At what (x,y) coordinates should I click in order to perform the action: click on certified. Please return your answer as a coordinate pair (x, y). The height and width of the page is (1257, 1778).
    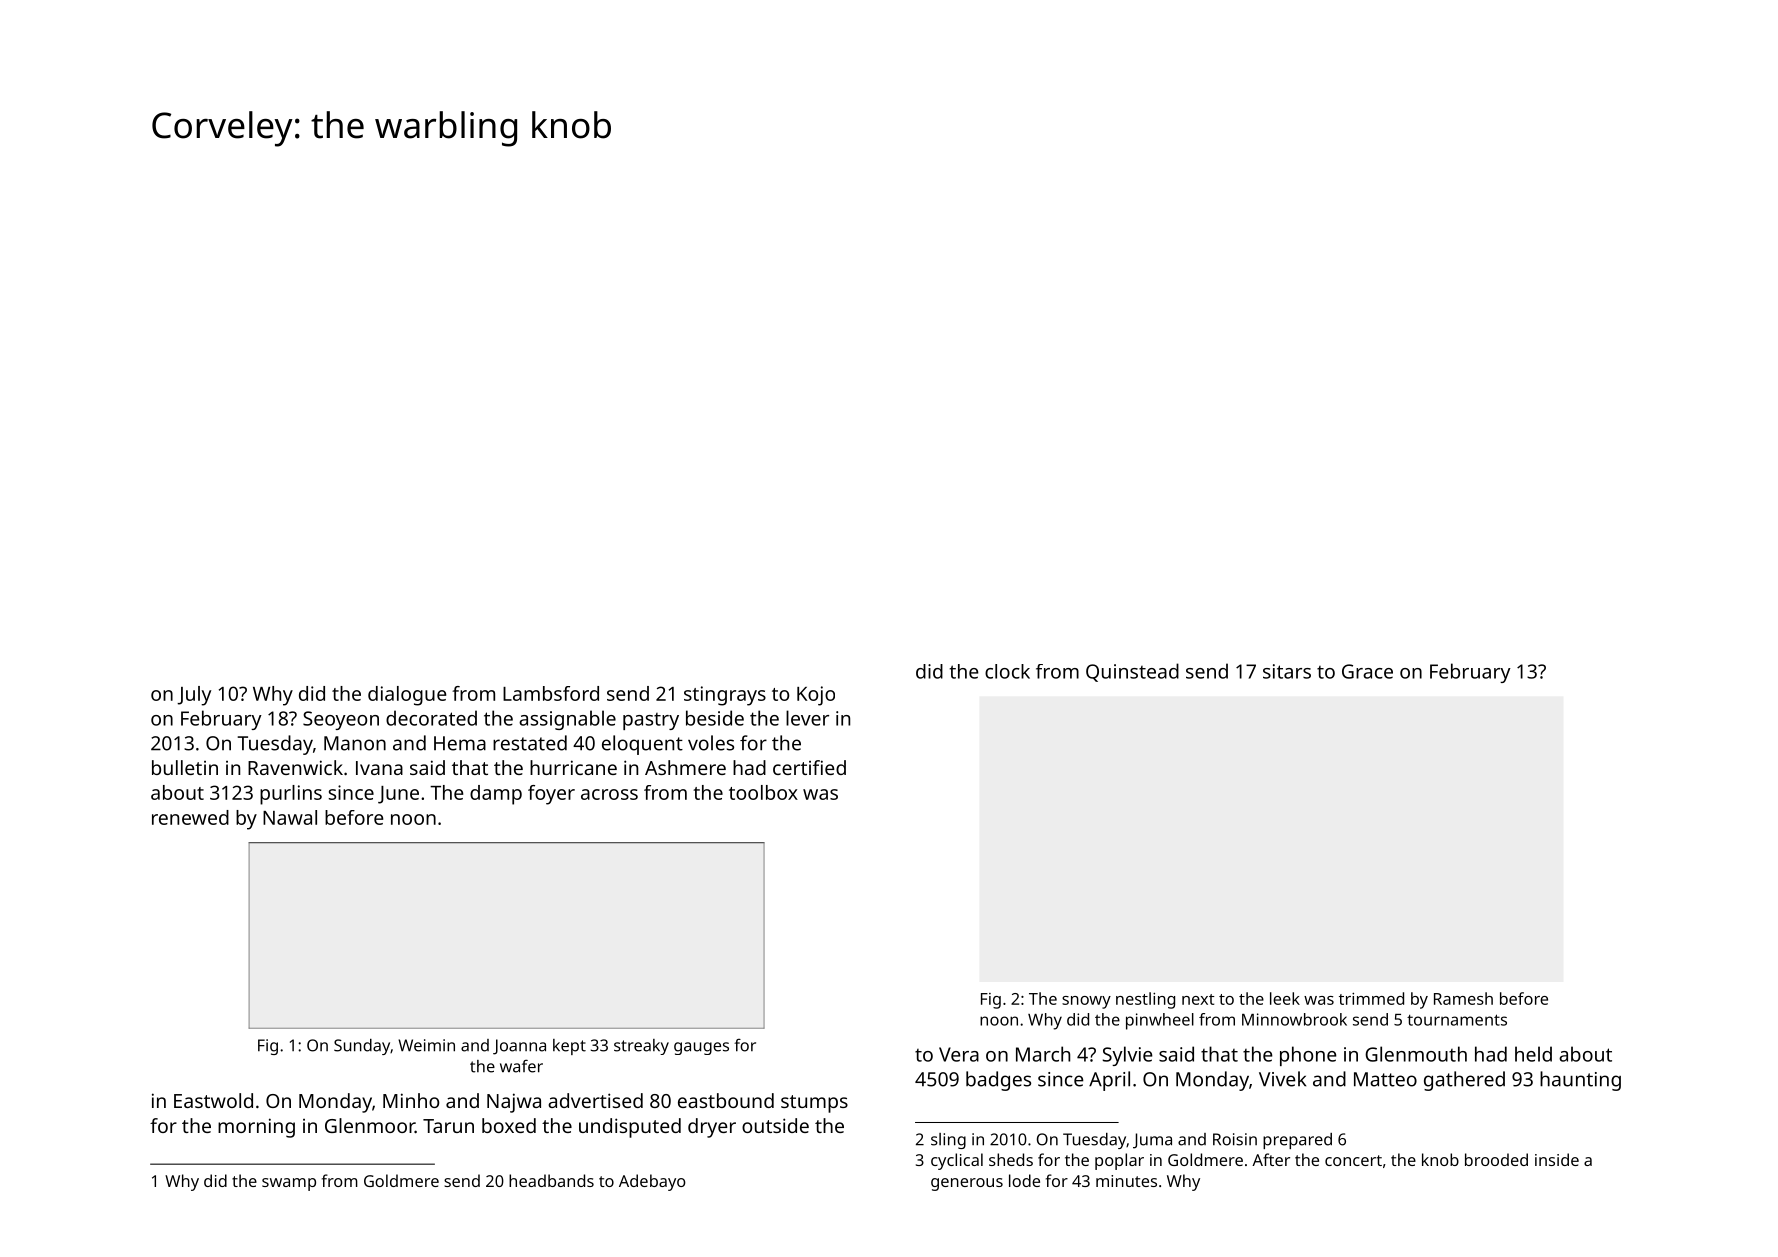
    Looking at the image, I should click on (809, 767).
